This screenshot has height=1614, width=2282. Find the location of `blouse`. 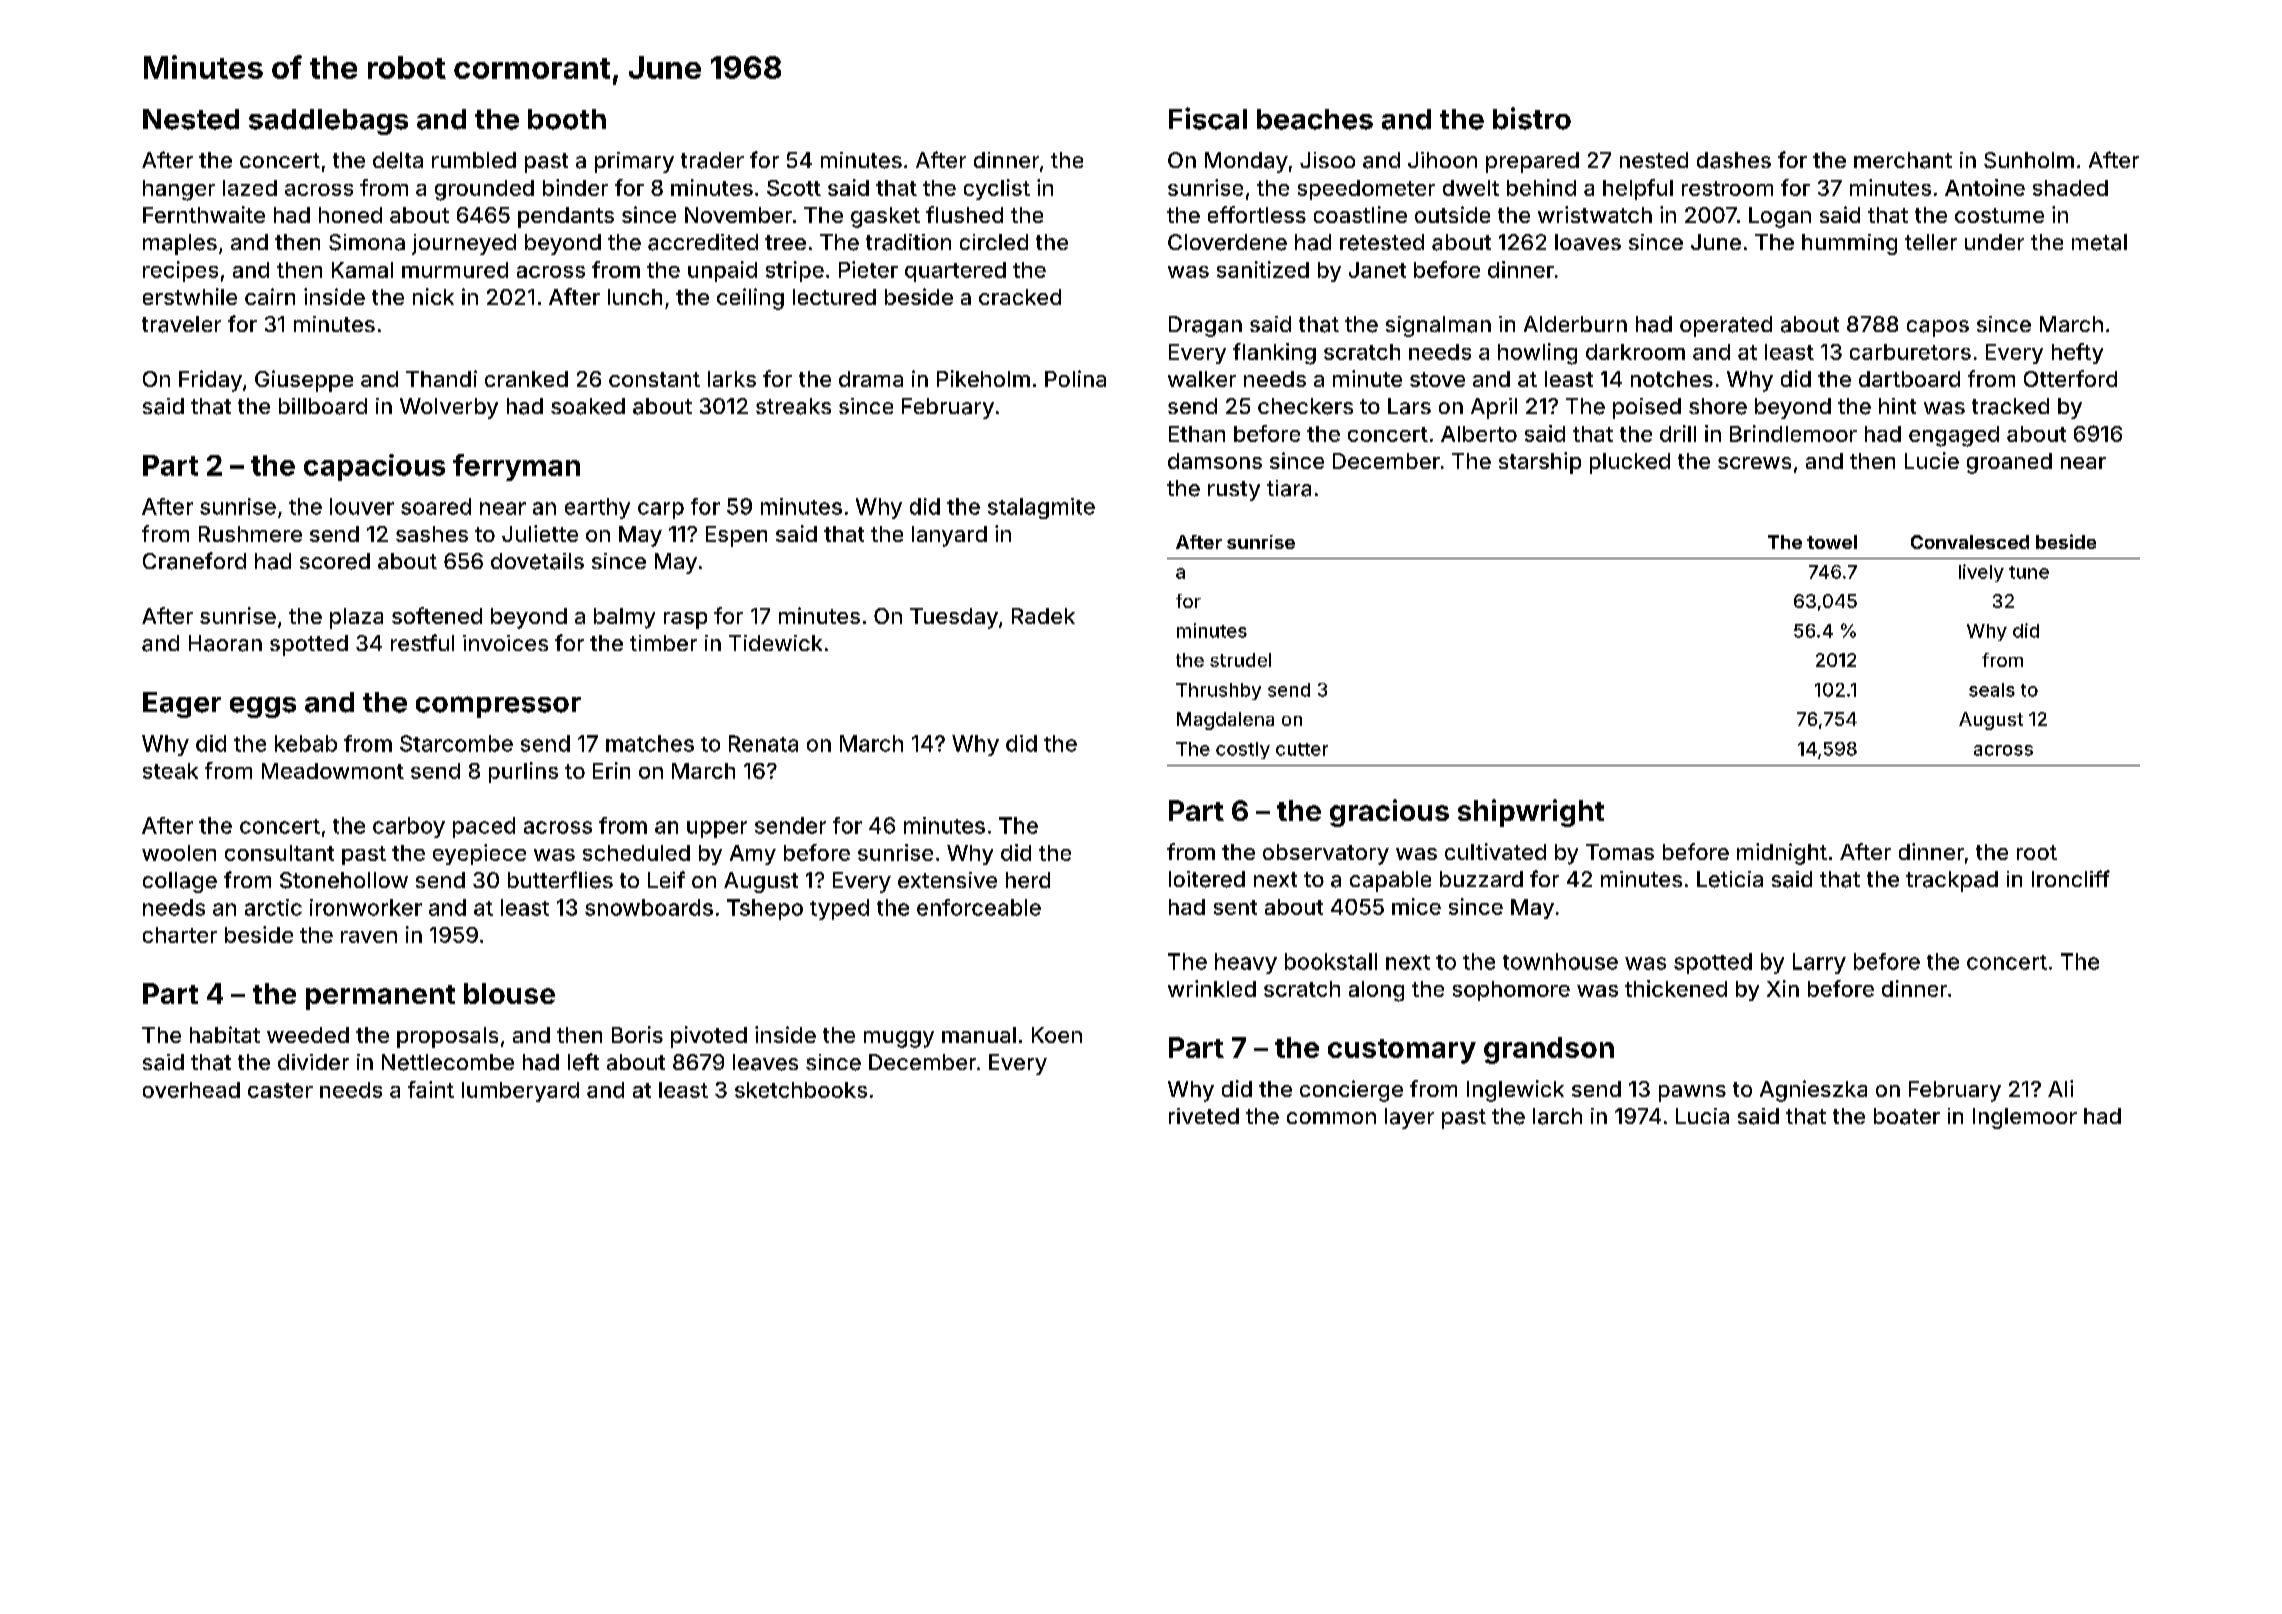

blouse is located at coordinates (509, 993).
